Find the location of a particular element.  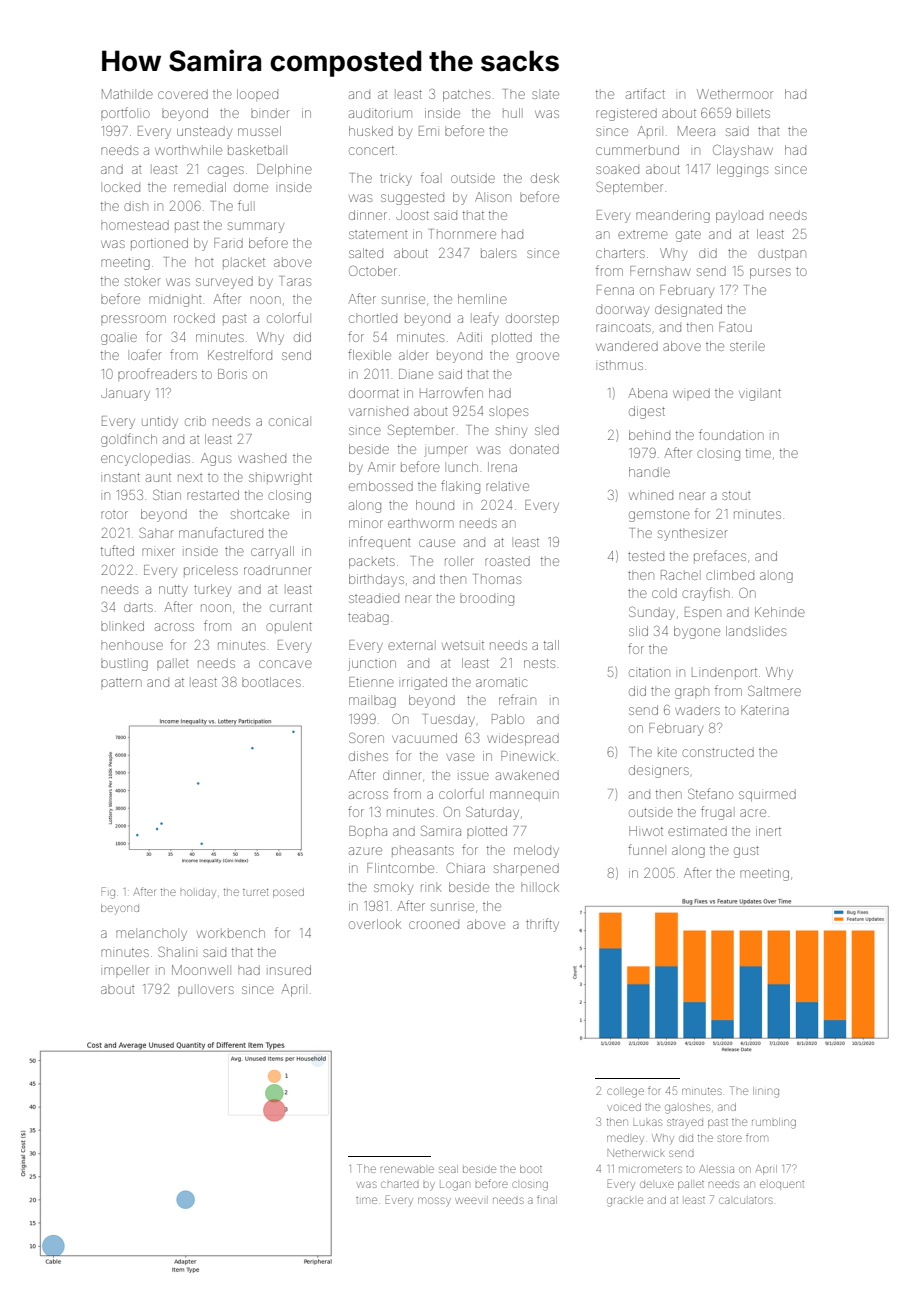

Wethermoor is located at coordinates (735, 94).
